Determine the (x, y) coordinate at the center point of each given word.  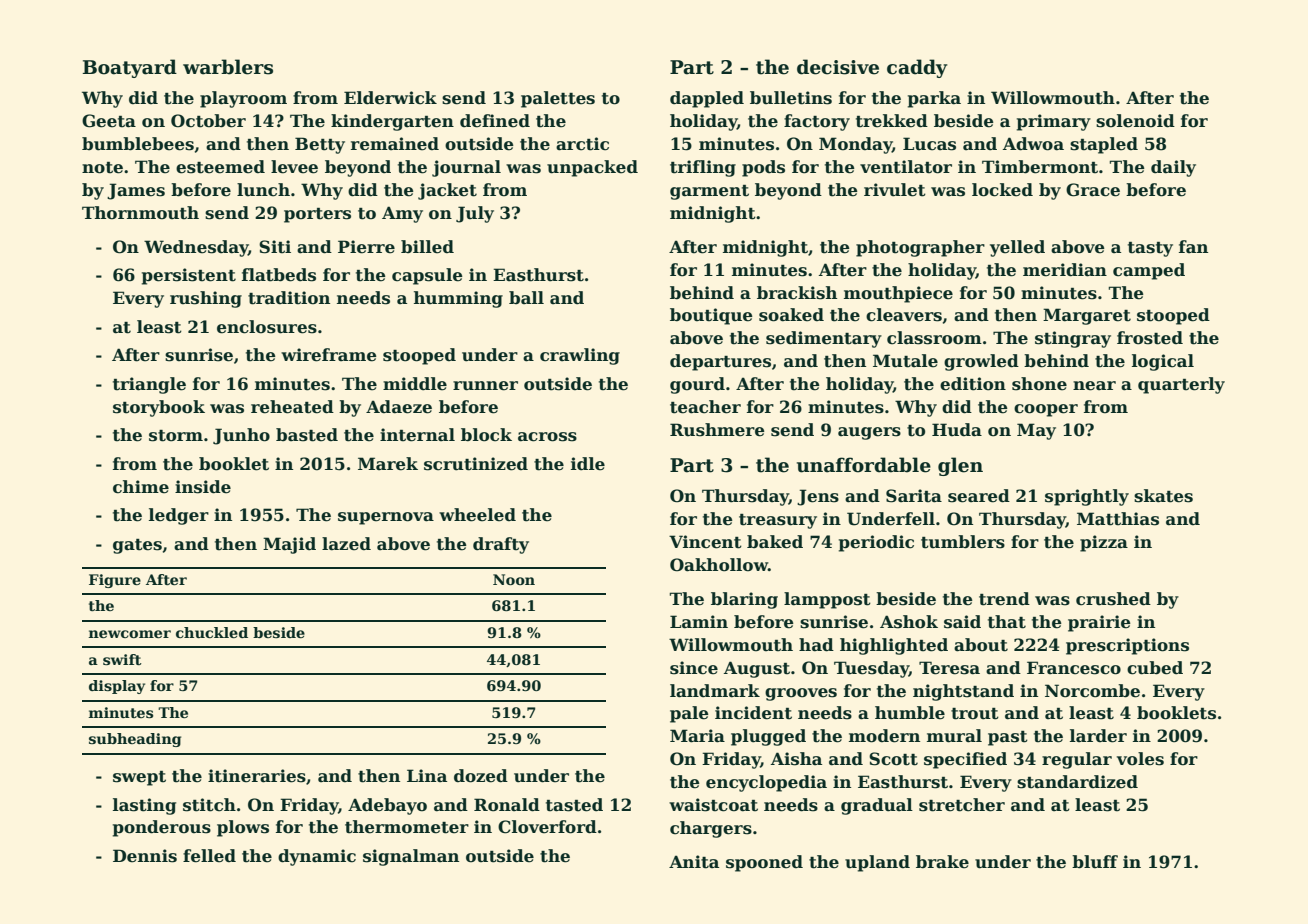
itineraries (257, 776)
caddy (917, 68)
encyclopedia (766, 783)
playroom (243, 99)
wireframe (329, 355)
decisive (838, 67)
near (1094, 386)
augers (869, 433)
